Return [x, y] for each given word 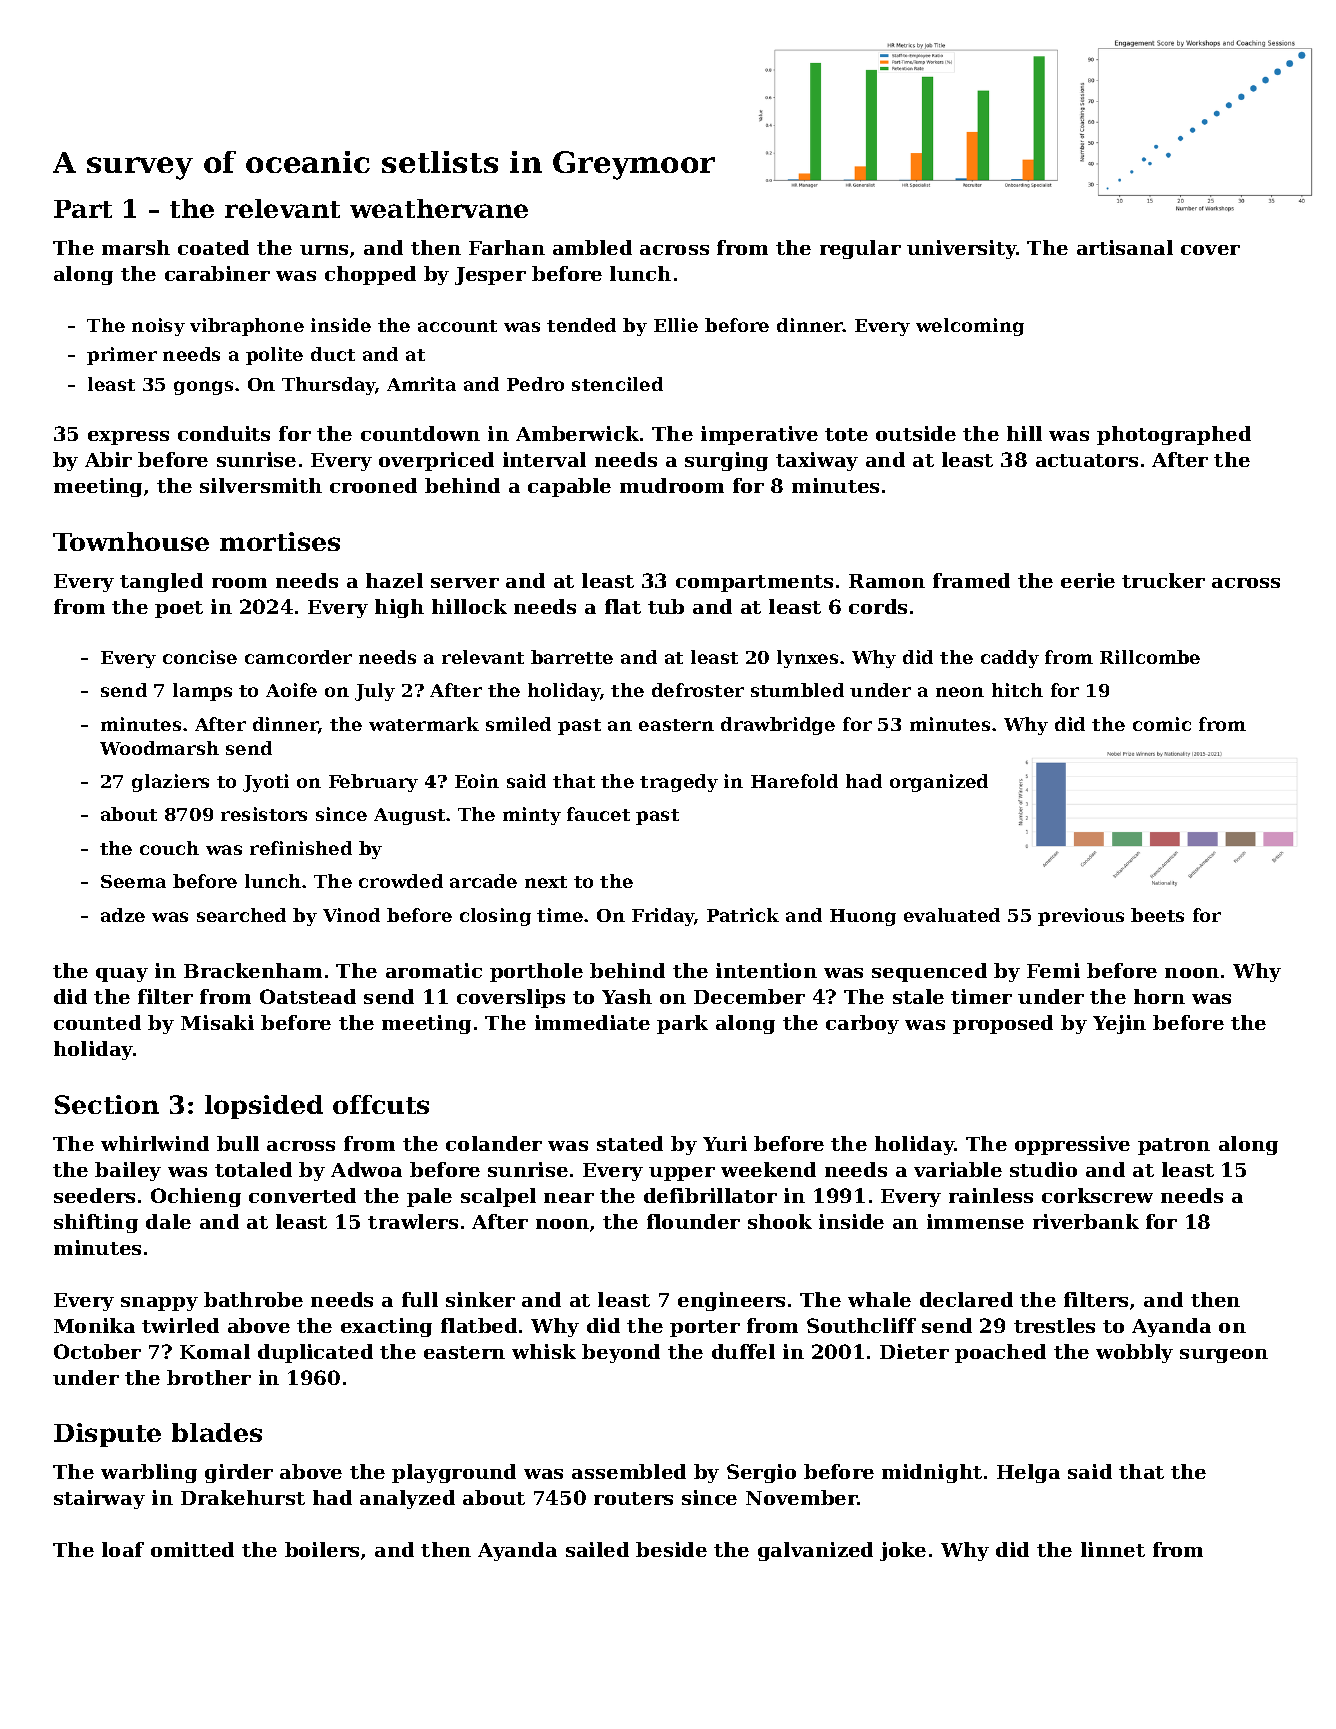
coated [213, 247]
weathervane [439, 208]
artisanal [1125, 247]
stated [630, 1143]
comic [1162, 724]
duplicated [315, 1353]
